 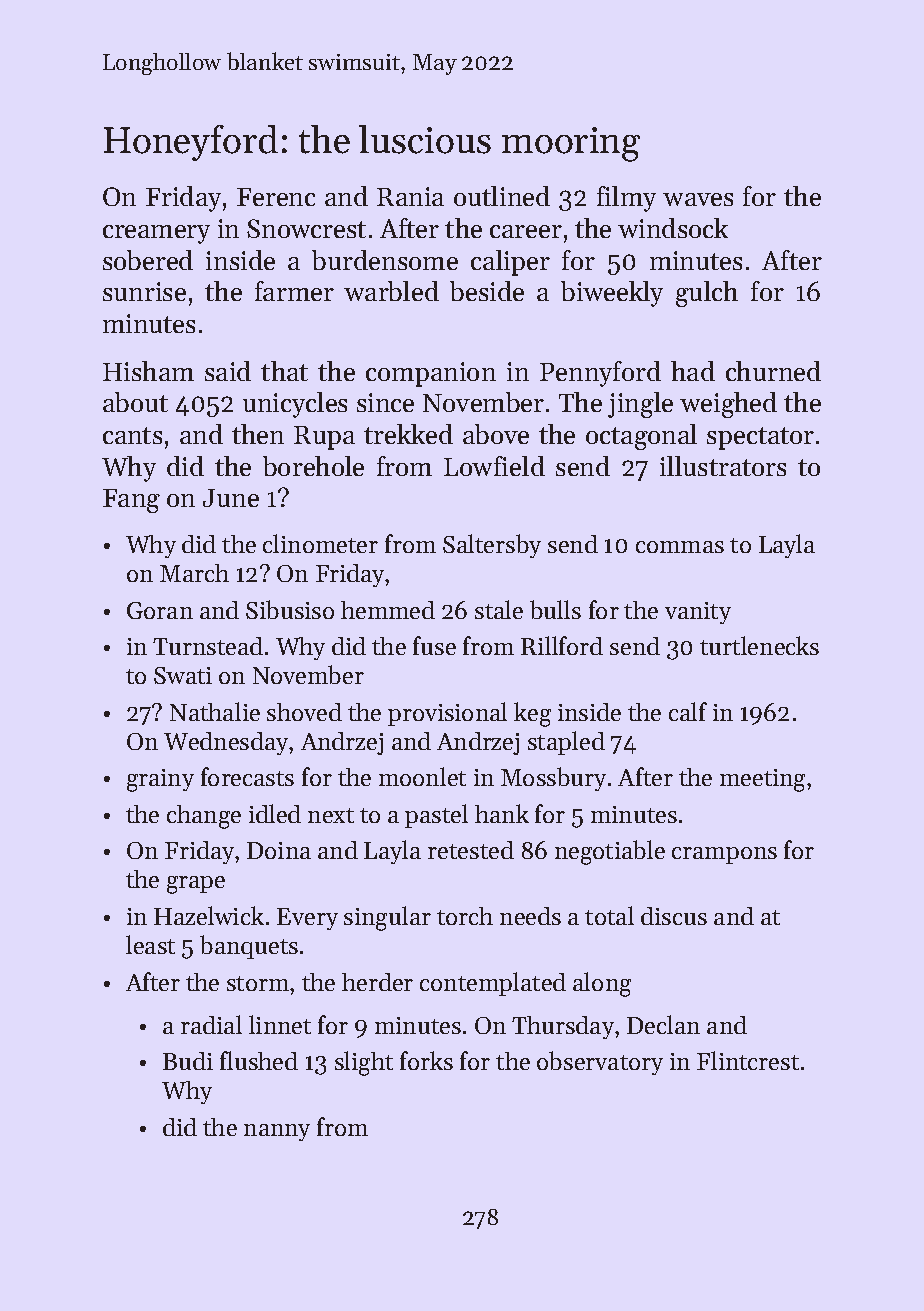 What do you see at coordinates (277, 1132) in the page?
I see `nanny` at bounding box center [277, 1132].
